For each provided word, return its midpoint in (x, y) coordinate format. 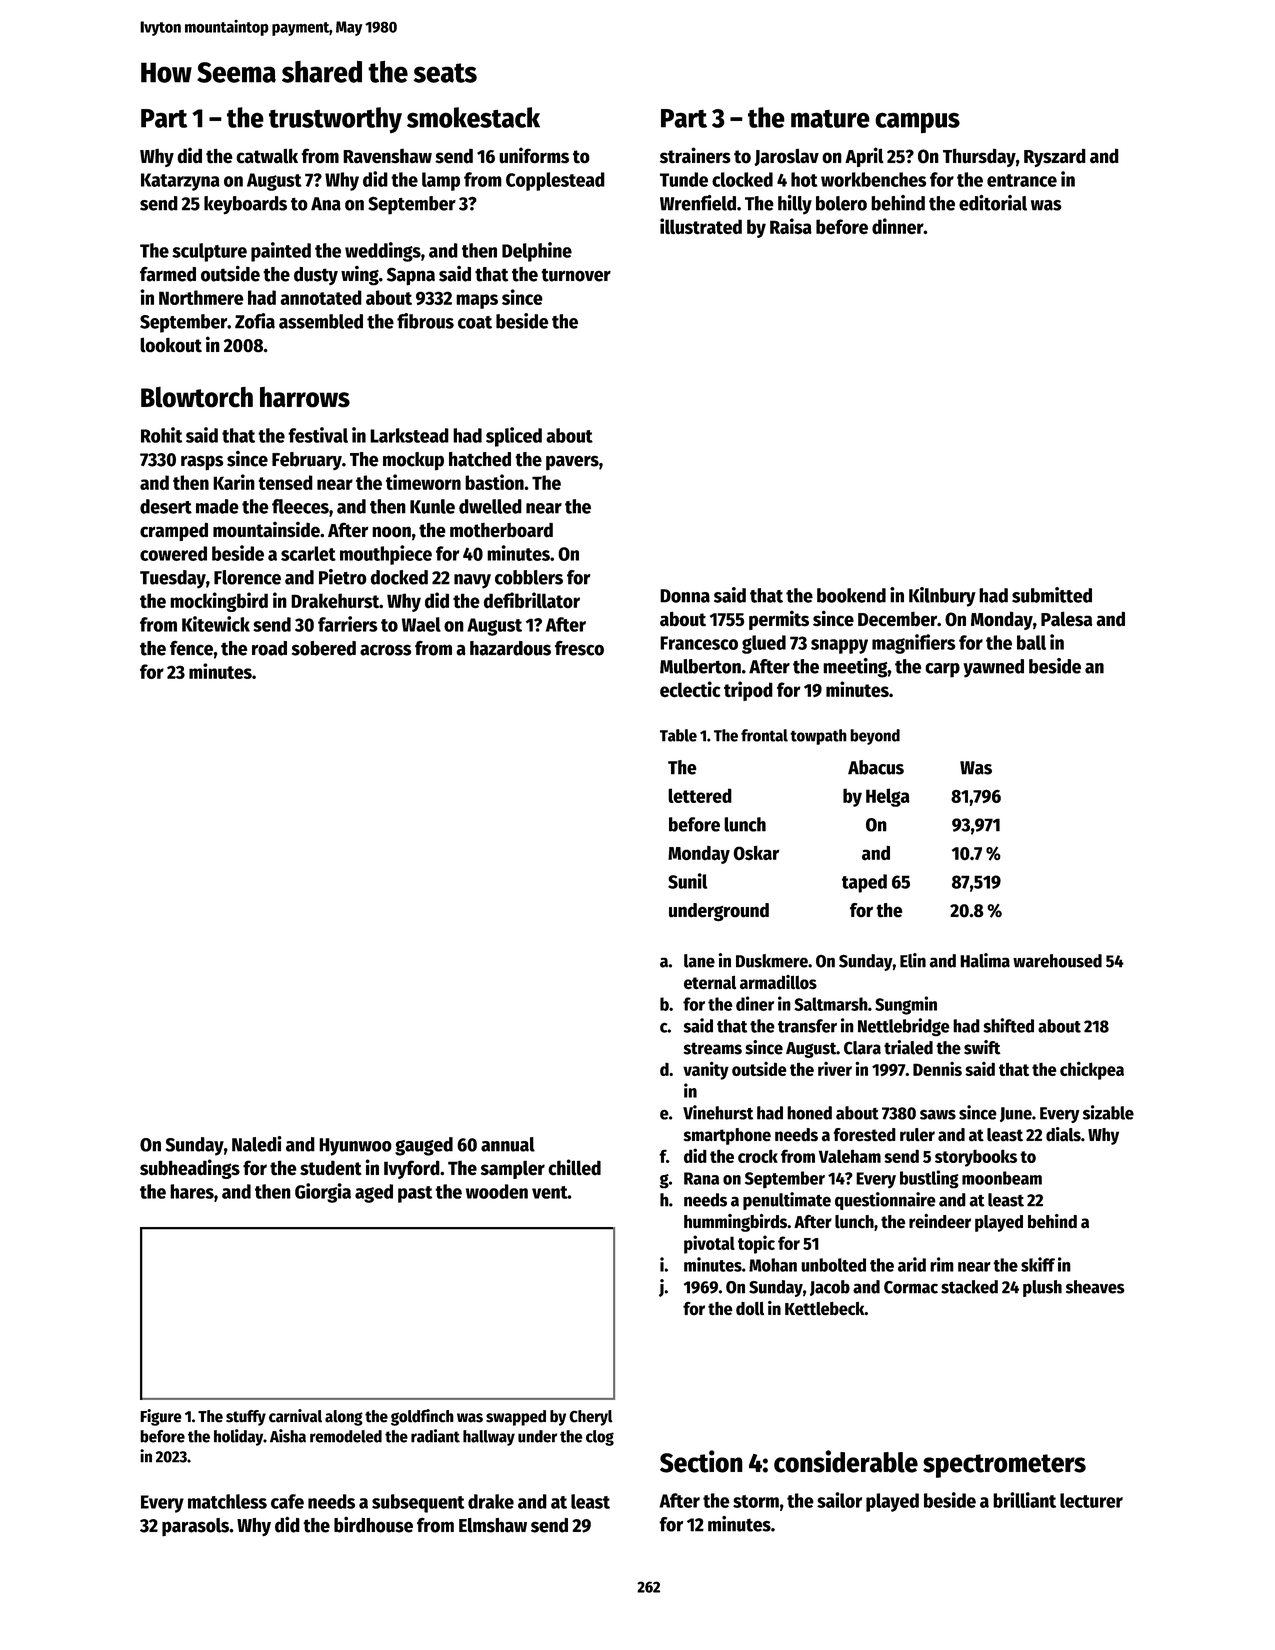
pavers (572, 463)
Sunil (687, 881)
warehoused (1057, 961)
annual (508, 1144)
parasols (195, 1527)
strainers (695, 155)
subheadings (190, 1169)
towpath (818, 737)
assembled (321, 321)
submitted (1052, 595)
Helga (888, 797)
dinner (898, 226)
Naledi (257, 1144)
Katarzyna (180, 182)
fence (191, 648)
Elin (913, 960)
